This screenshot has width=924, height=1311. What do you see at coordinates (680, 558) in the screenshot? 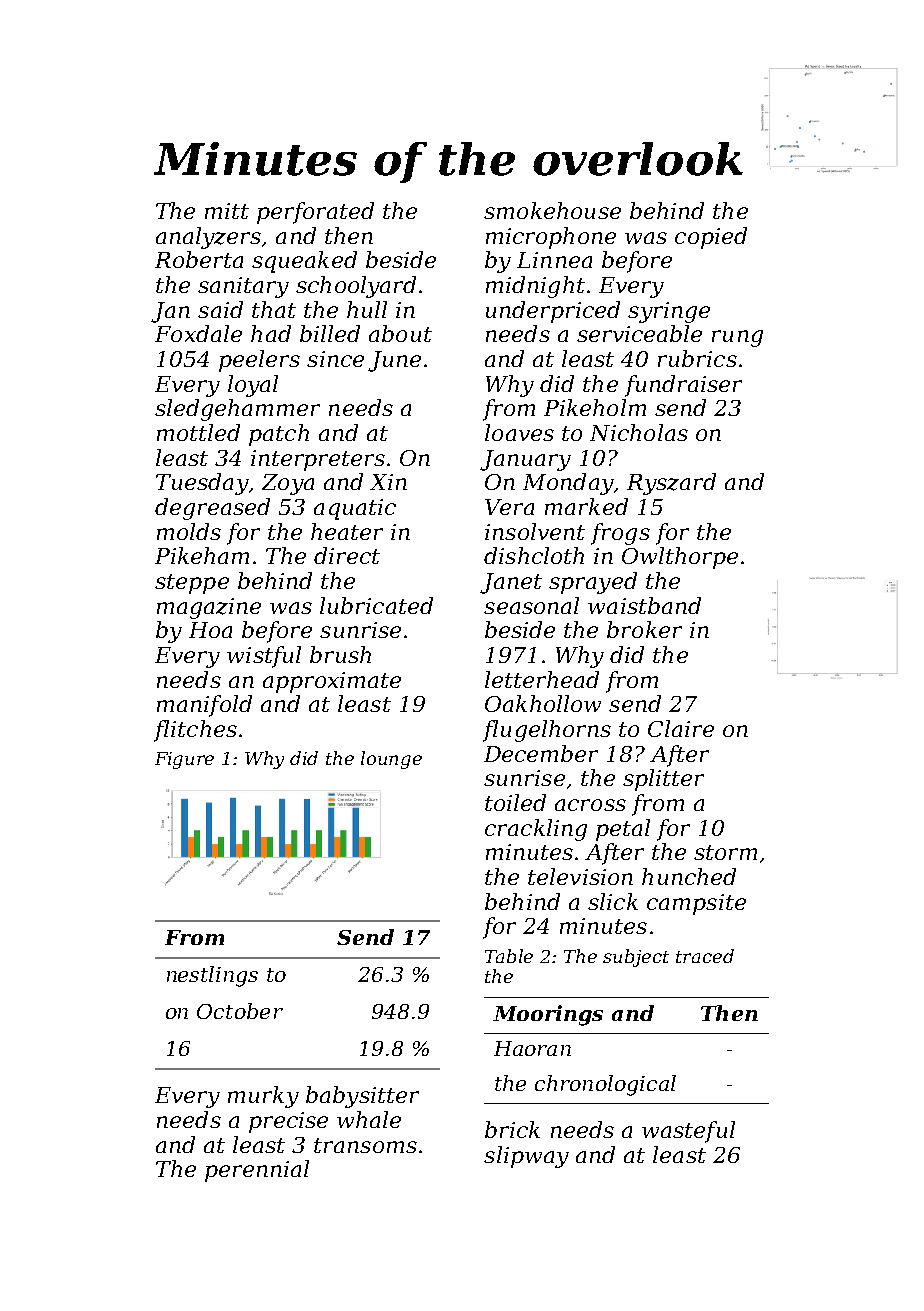
I see `Owlthorpe` at bounding box center [680, 558].
